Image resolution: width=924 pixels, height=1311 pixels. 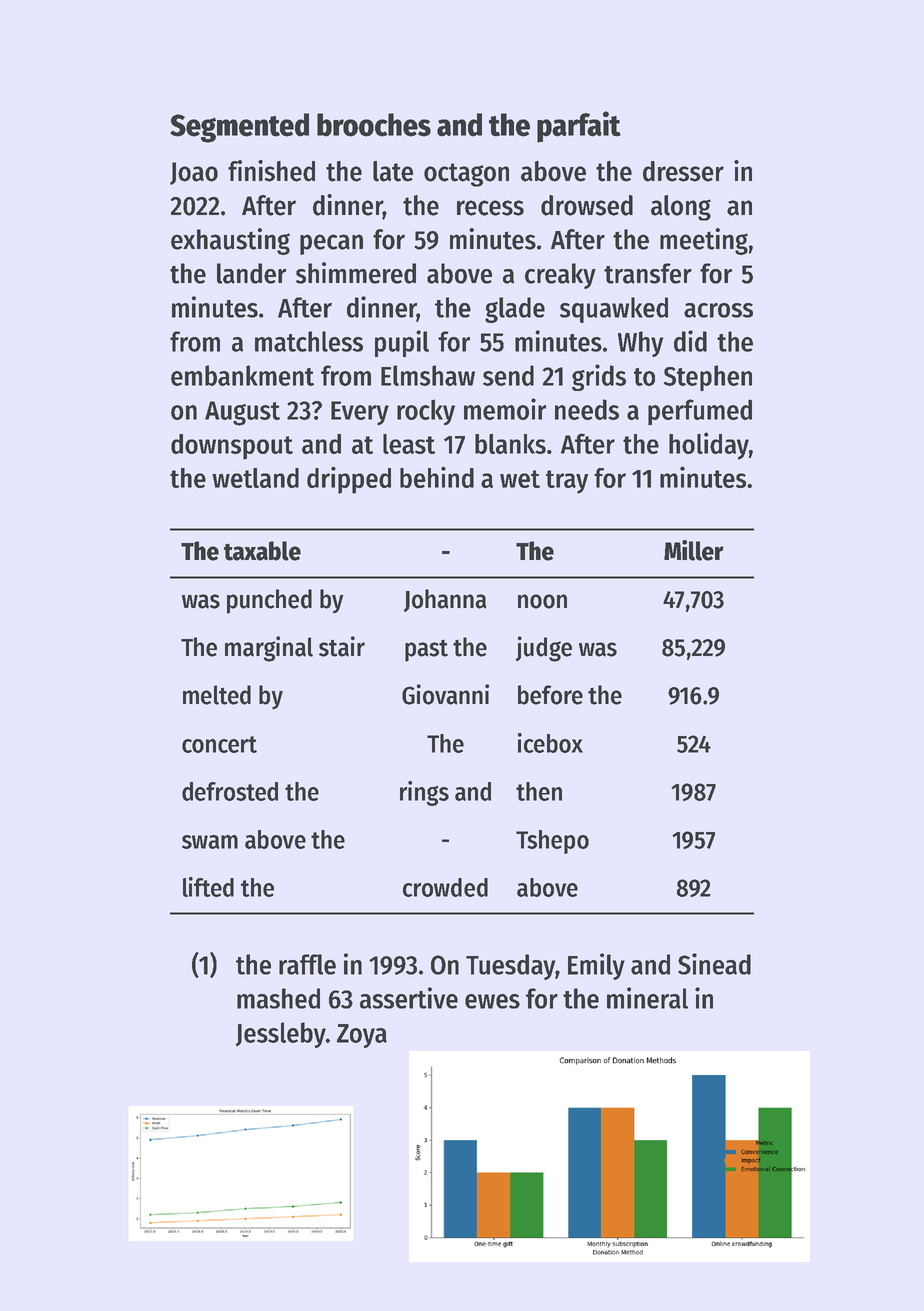 What do you see at coordinates (647, 998) in the screenshot?
I see `mineral` at bounding box center [647, 998].
